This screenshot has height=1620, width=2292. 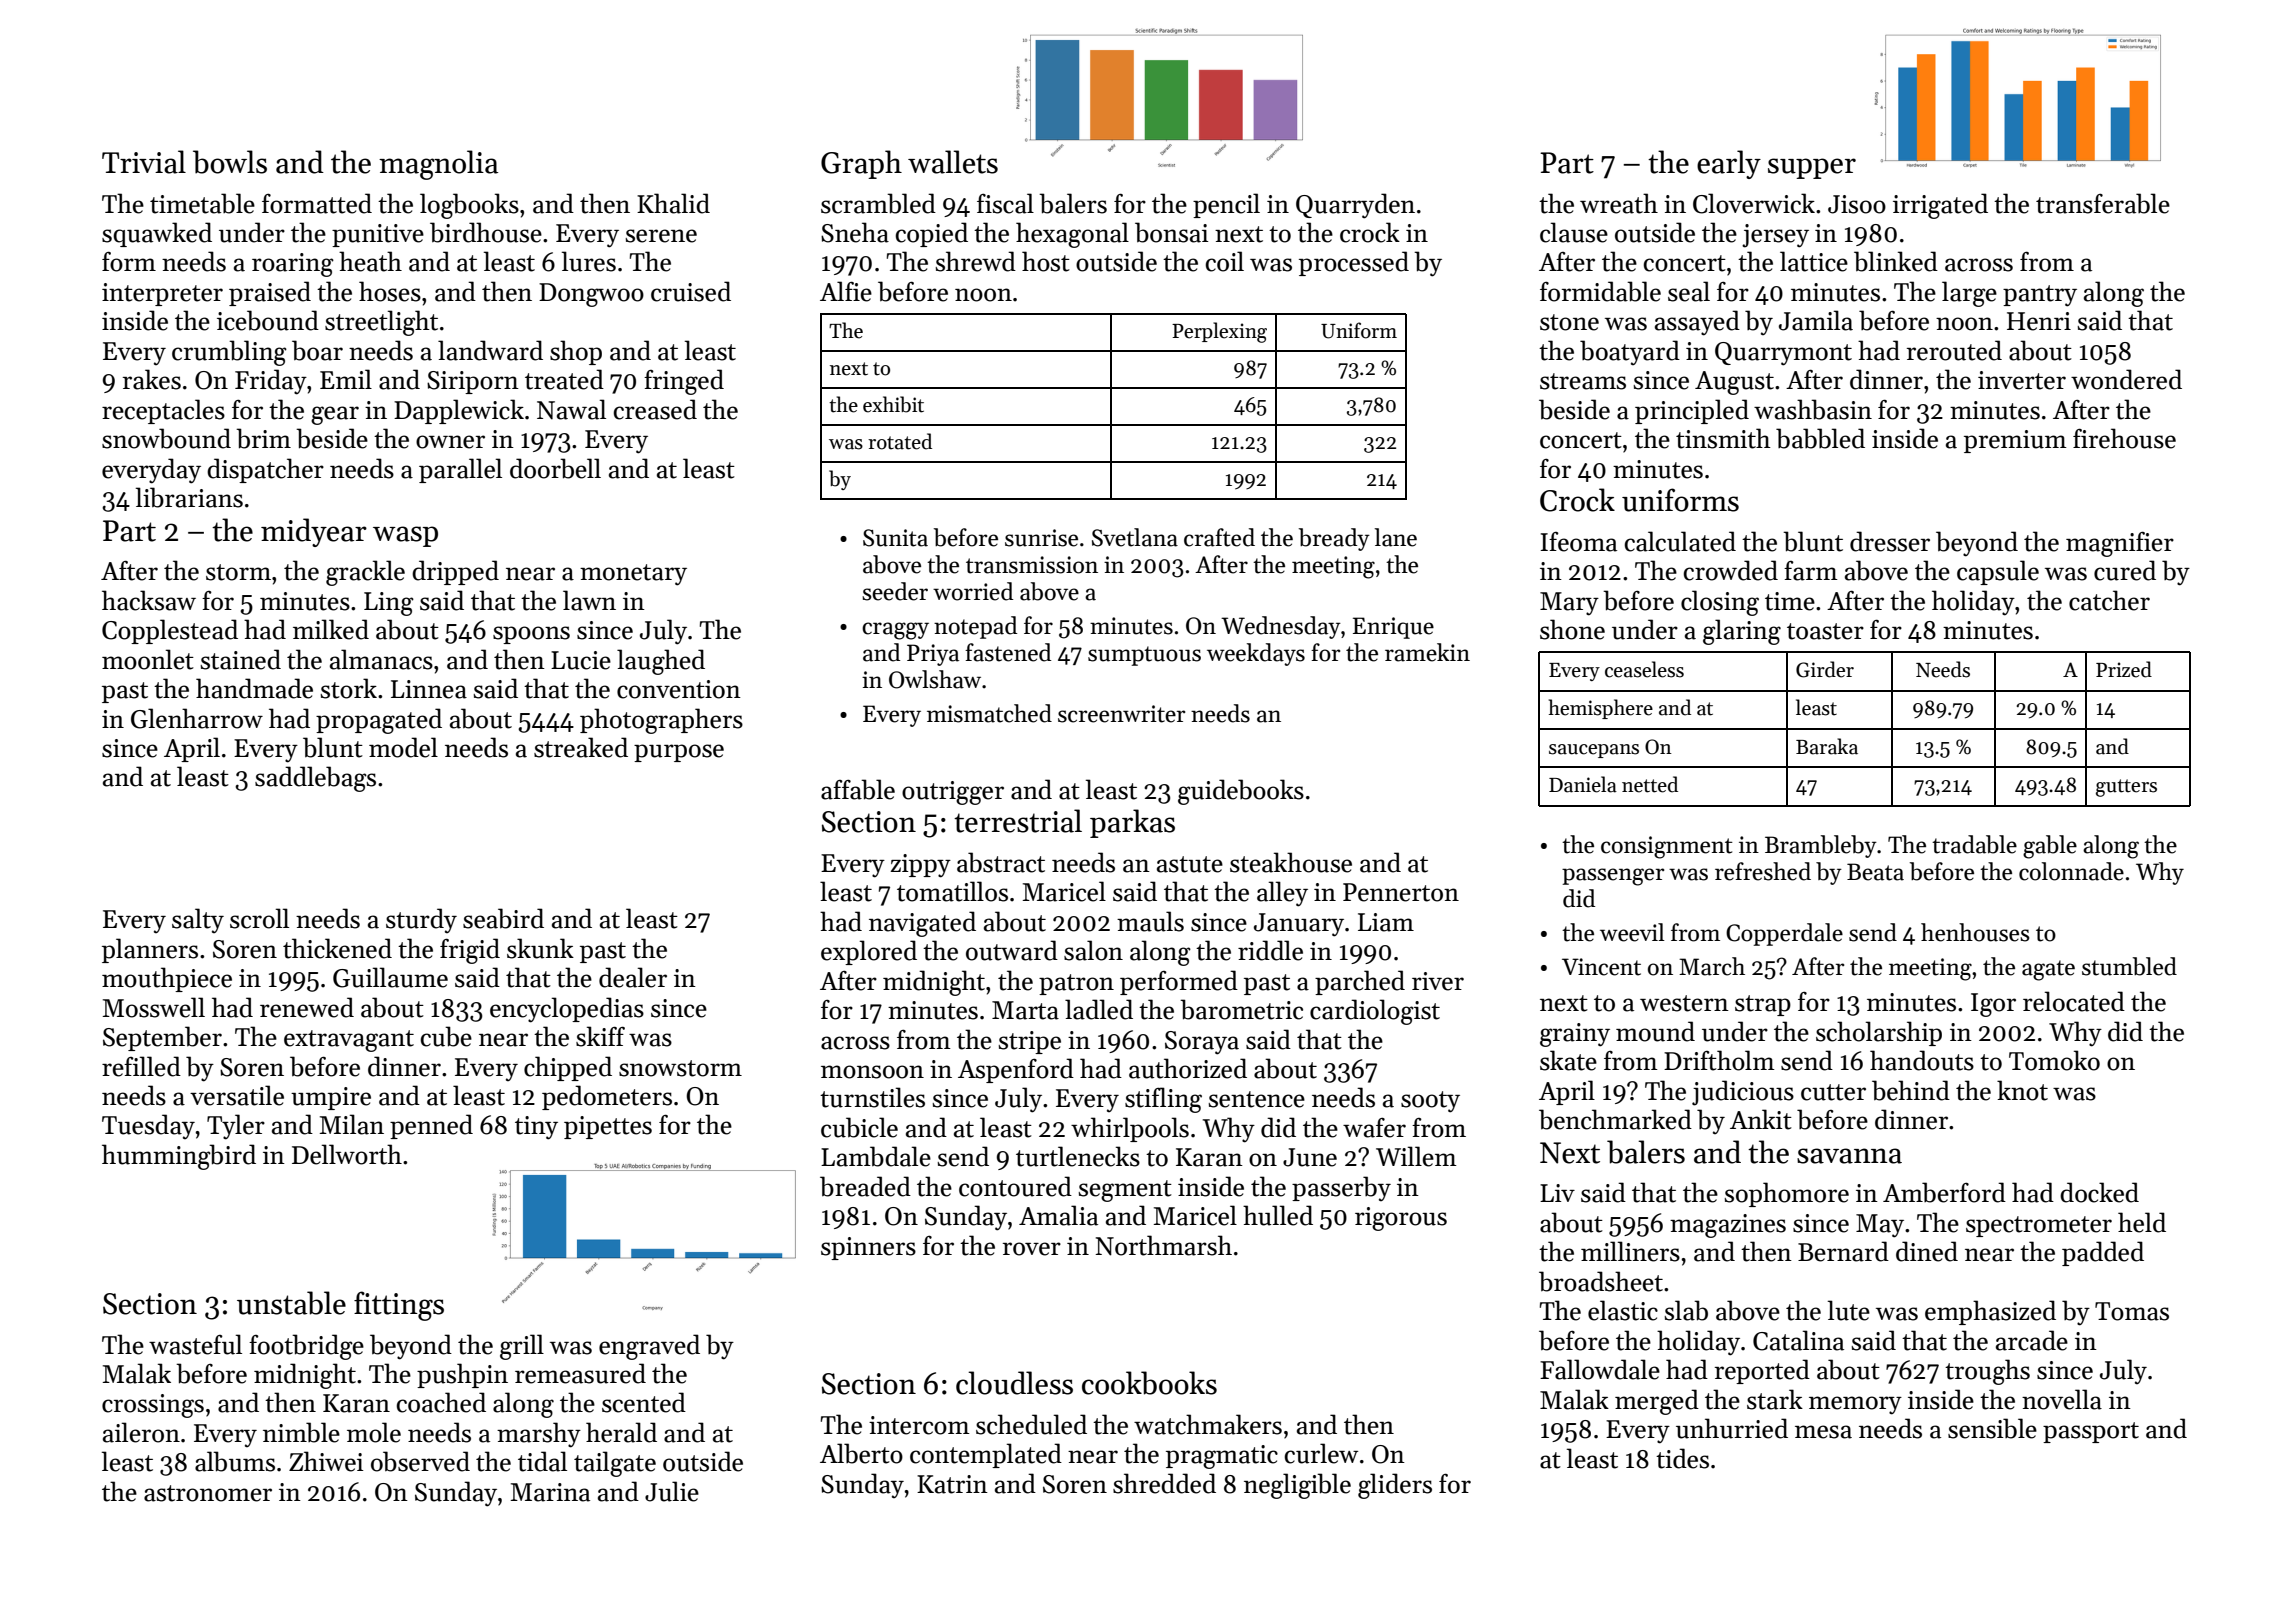 What do you see at coordinates (952, 1484) in the screenshot?
I see `Katrin` at bounding box center [952, 1484].
